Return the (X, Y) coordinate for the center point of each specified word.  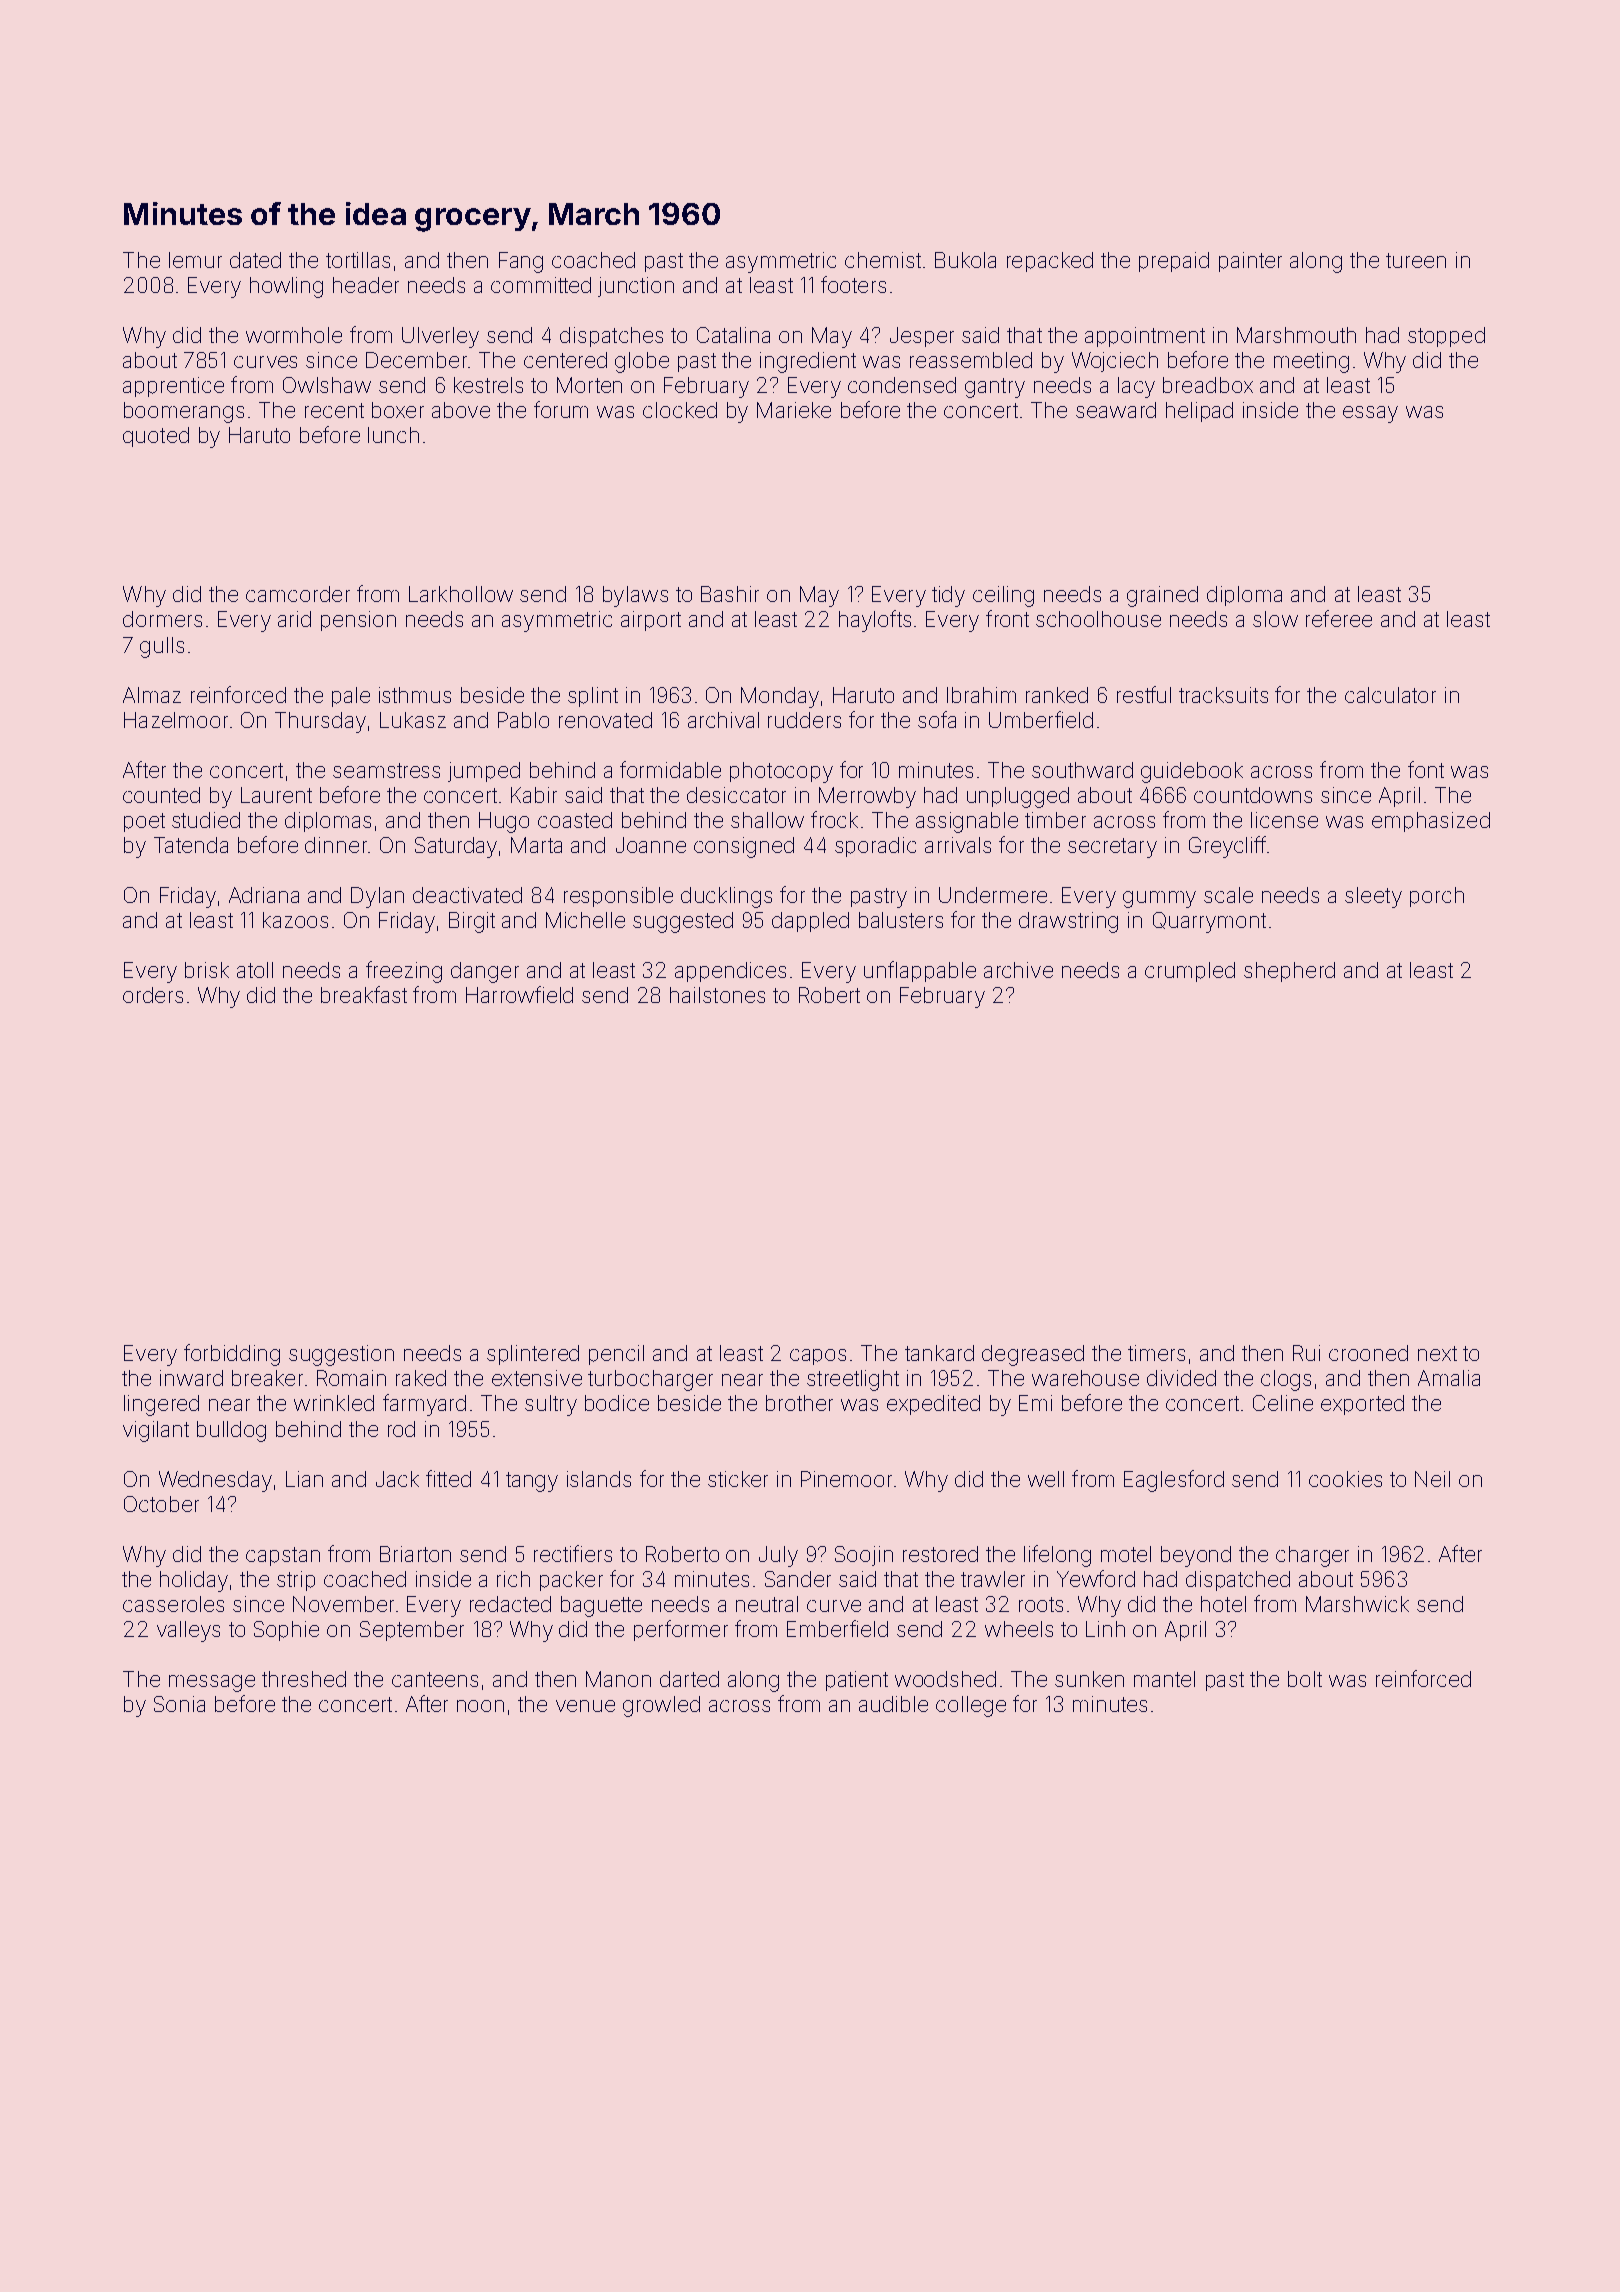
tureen (1416, 260)
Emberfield (837, 1628)
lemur (195, 260)
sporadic (875, 847)
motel (1126, 1554)
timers (1156, 1353)
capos (818, 1357)
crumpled (1190, 972)
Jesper (922, 337)
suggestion (341, 1355)
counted (161, 795)
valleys (188, 1631)
